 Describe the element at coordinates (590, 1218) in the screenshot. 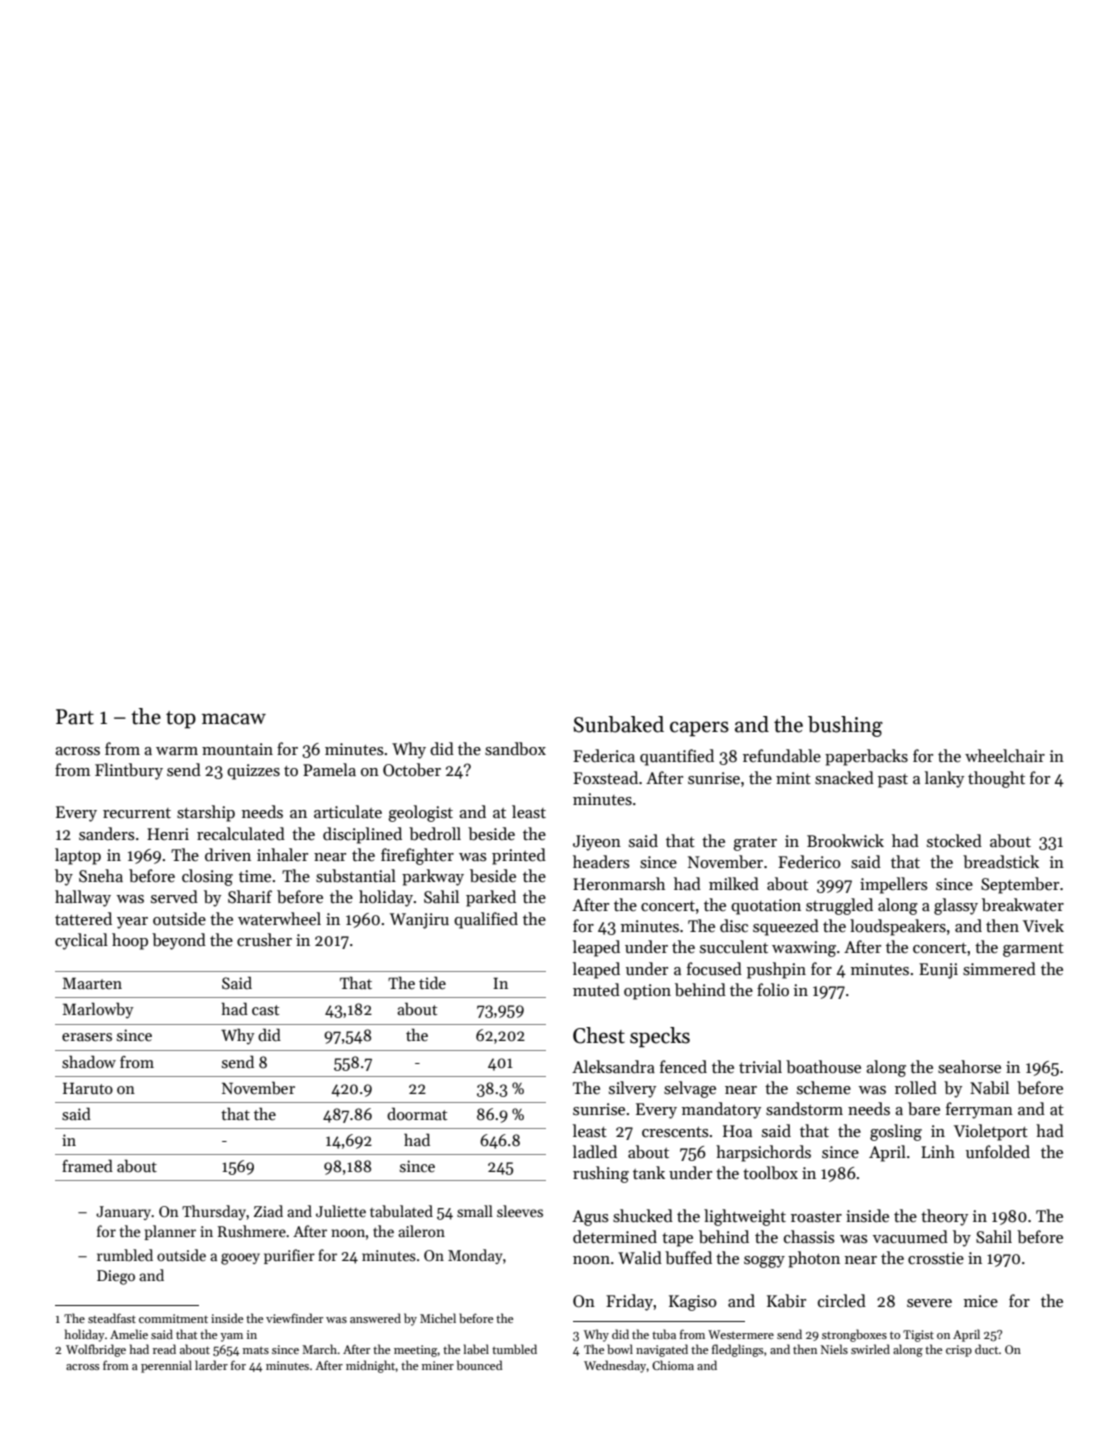

I see `Agus` at that location.
